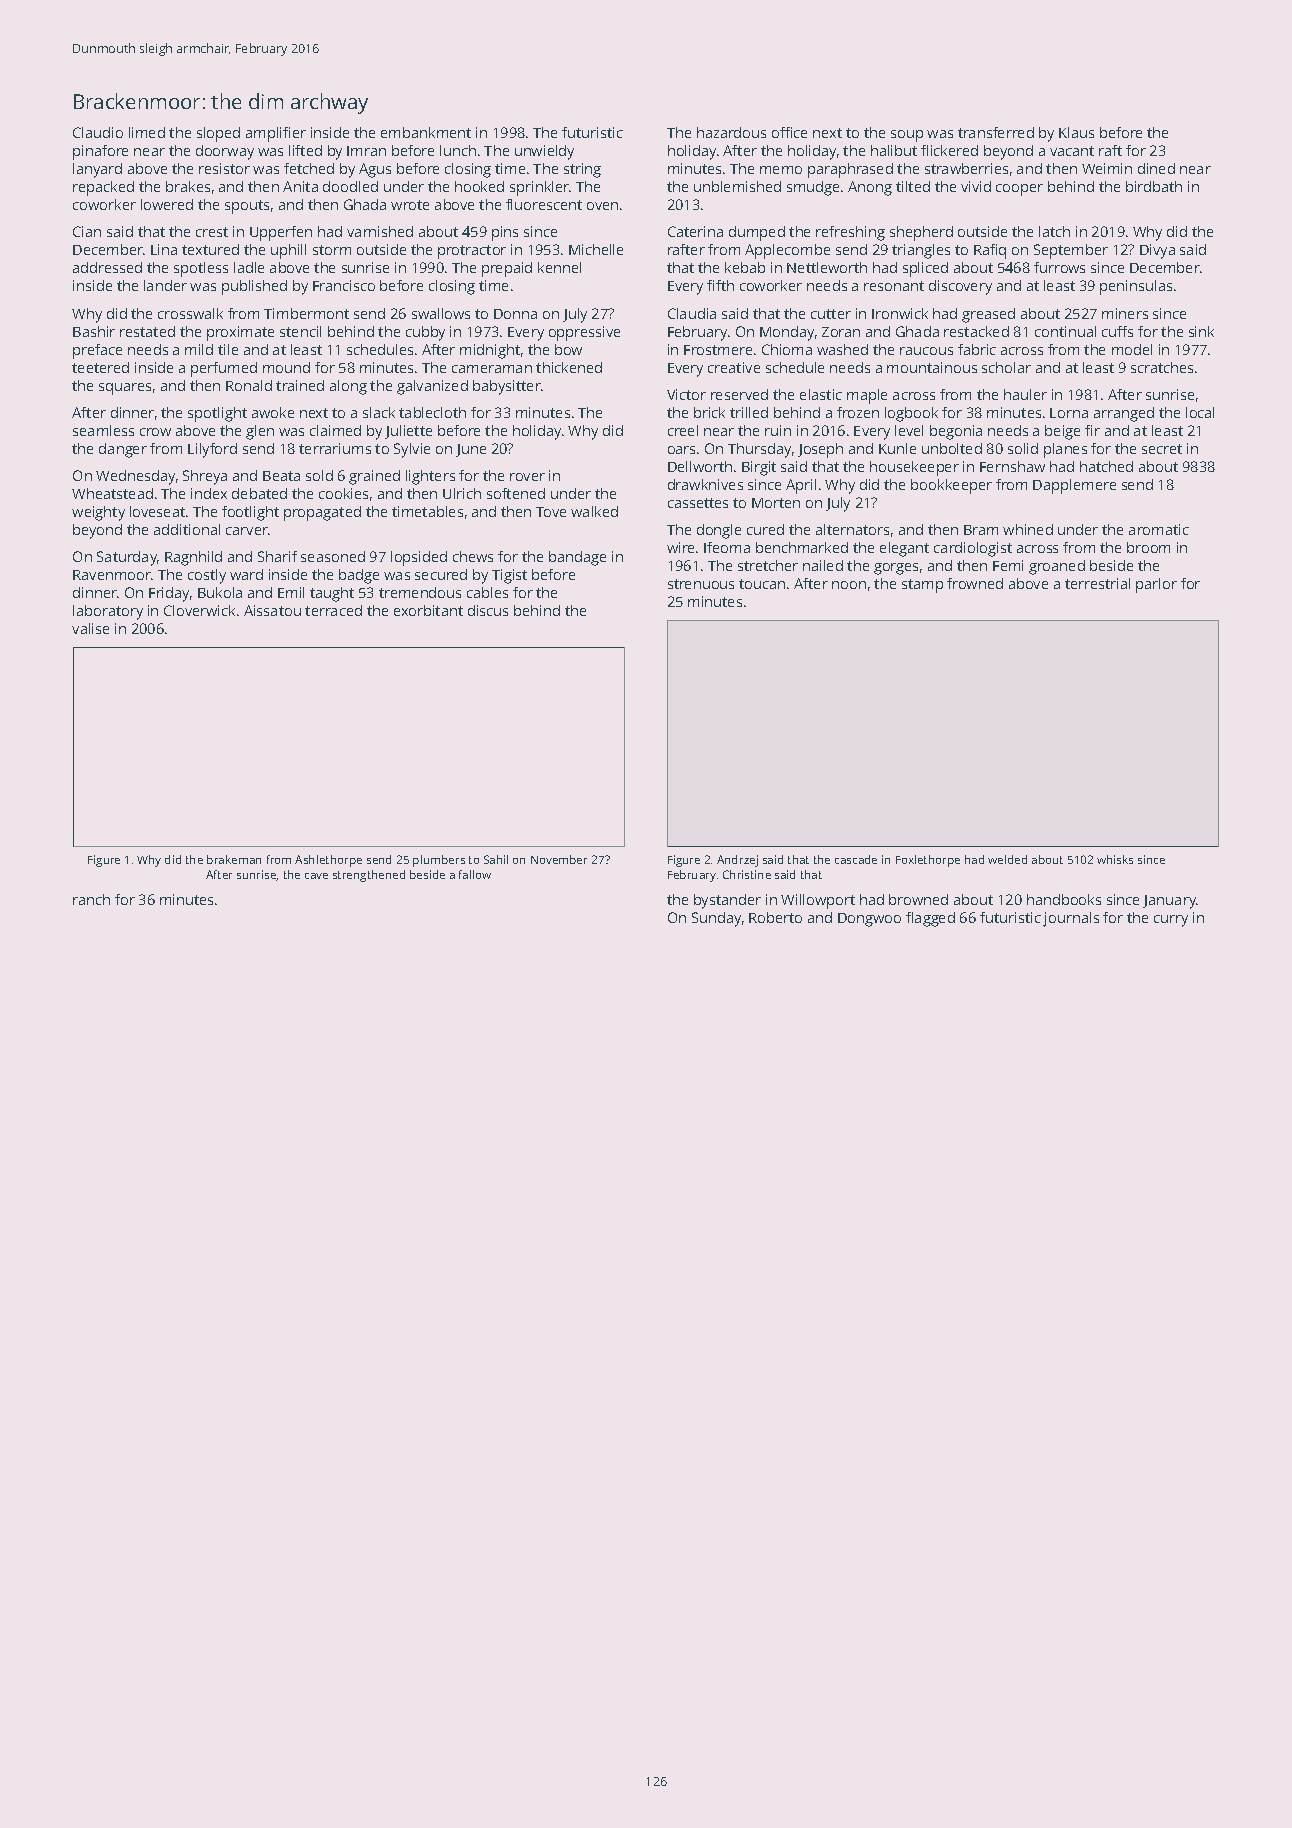 The width and height of the screenshot is (1292, 1828). What do you see at coordinates (316, 876) in the screenshot?
I see `cave` at bounding box center [316, 876].
